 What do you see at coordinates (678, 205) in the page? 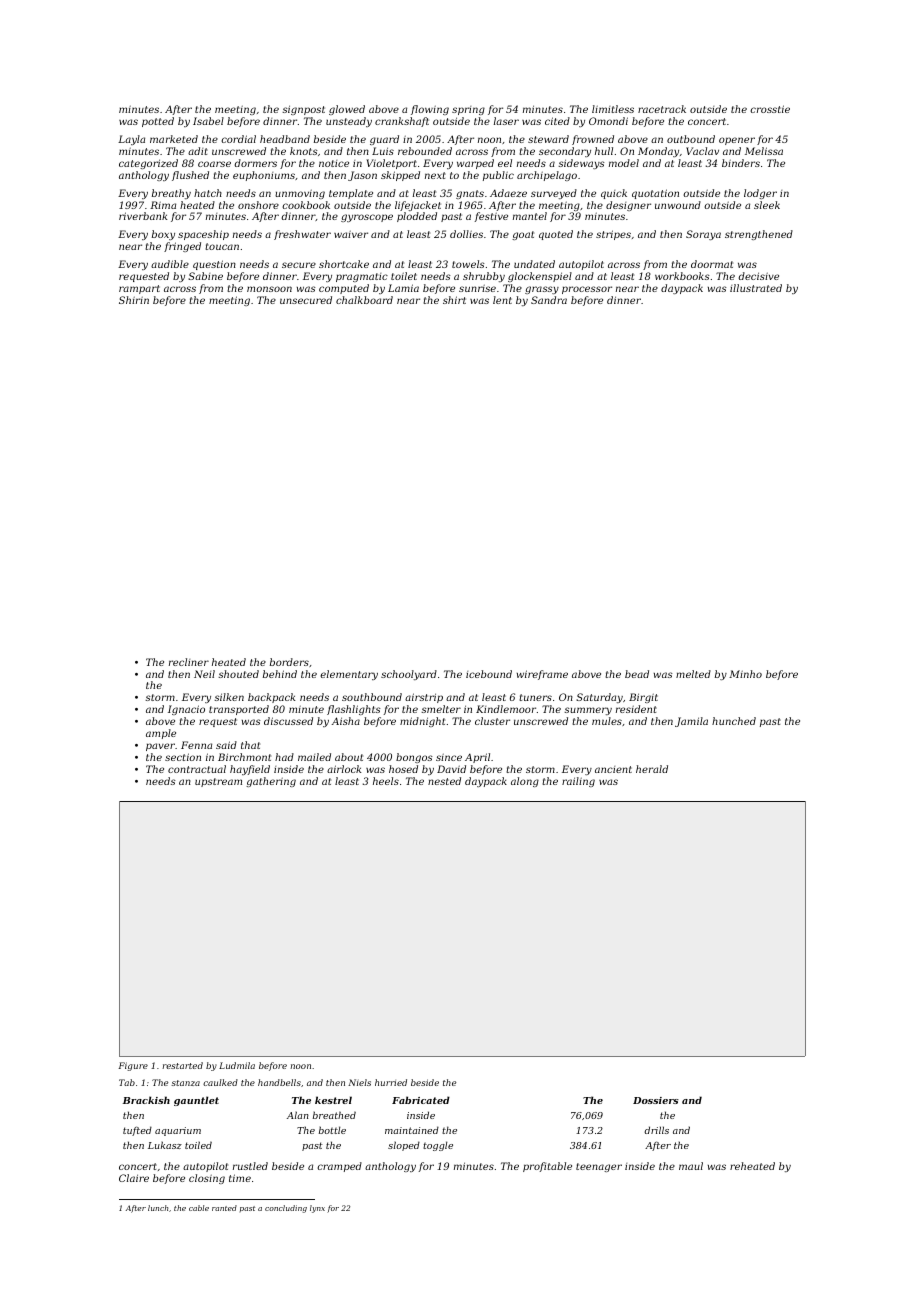
I see `unwound` at bounding box center [678, 205].
